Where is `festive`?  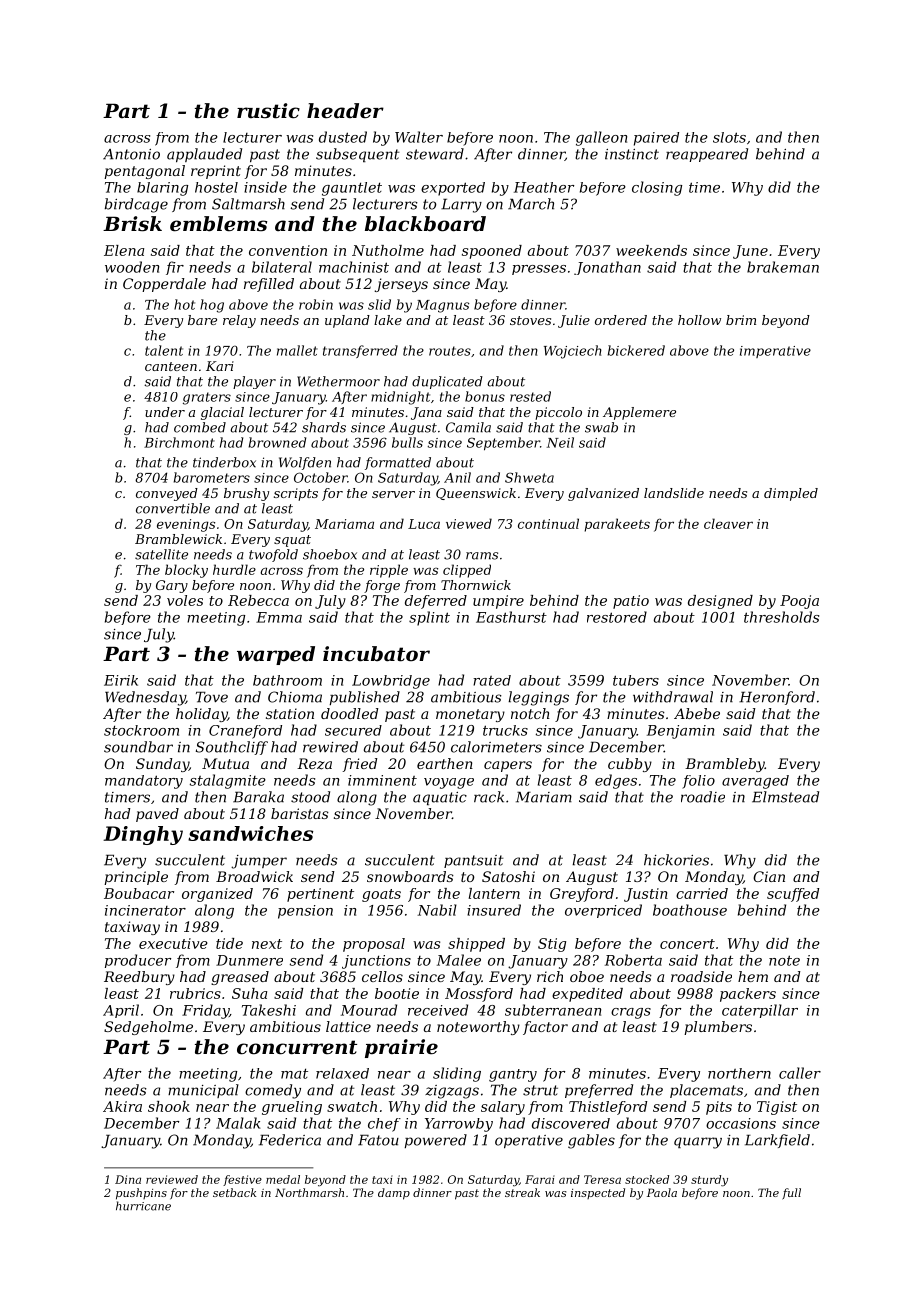
festive is located at coordinates (242, 1180).
